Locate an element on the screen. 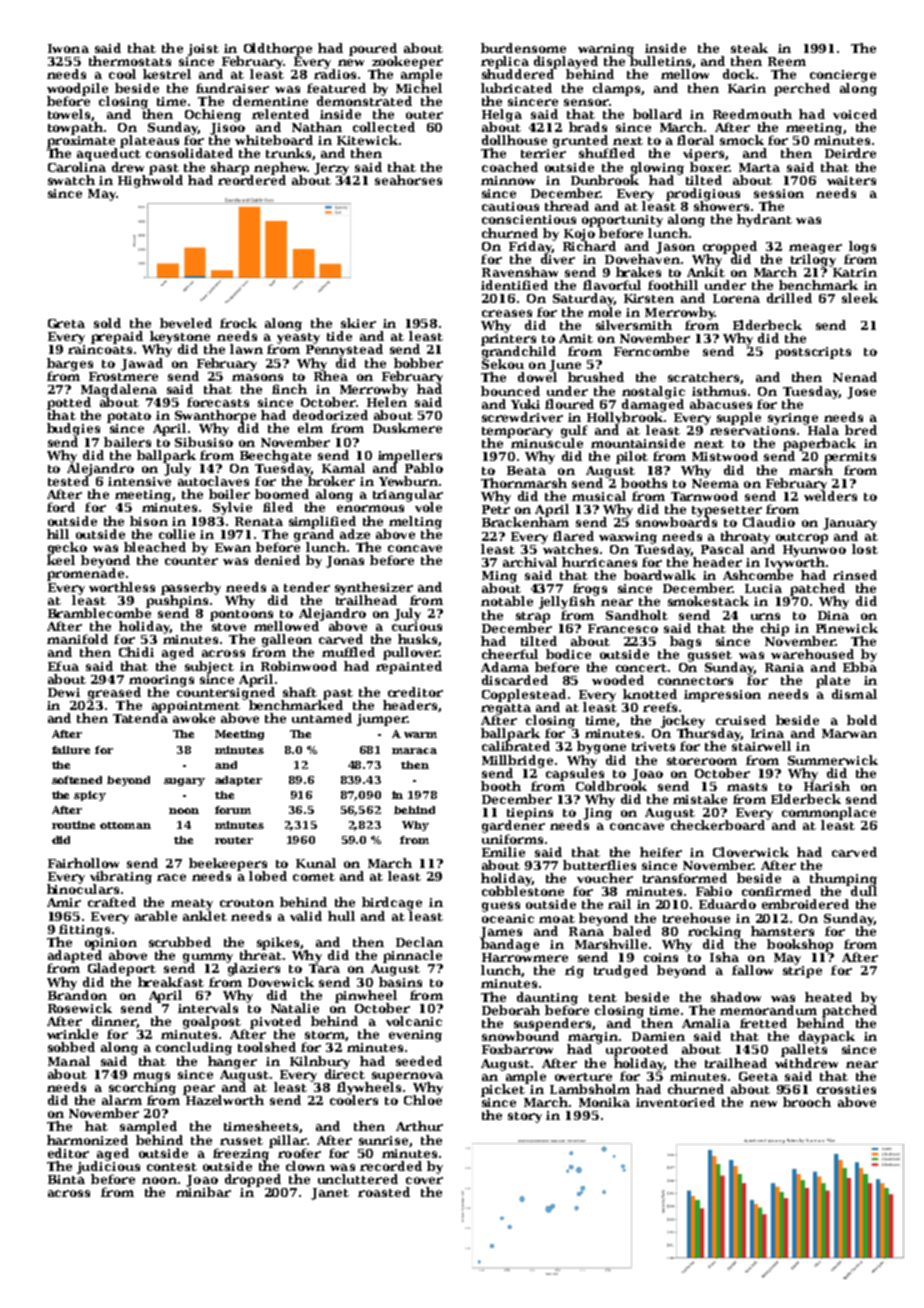 This screenshot has height=1308, width=924. barges is located at coordinates (70, 364).
